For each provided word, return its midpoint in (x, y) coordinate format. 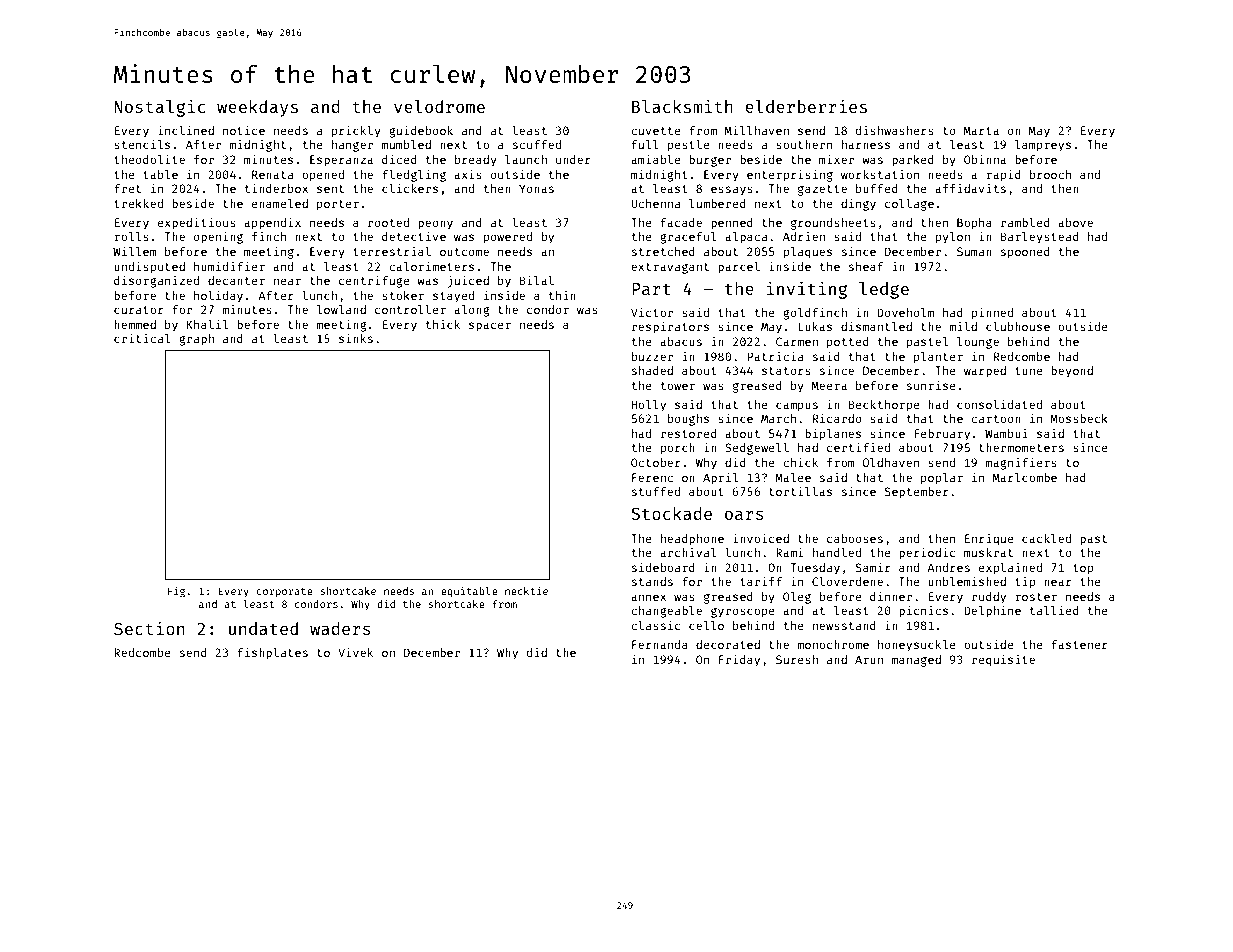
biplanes (833, 434)
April (720, 478)
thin (562, 295)
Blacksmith (682, 106)
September (917, 493)
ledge (884, 290)
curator (139, 310)
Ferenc (652, 477)
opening (218, 237)
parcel (739, 268)
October (656, 462)
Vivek (355, 652)
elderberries (806, 106)
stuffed (656, 491)
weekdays (257, 108)
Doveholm (905, 312)
